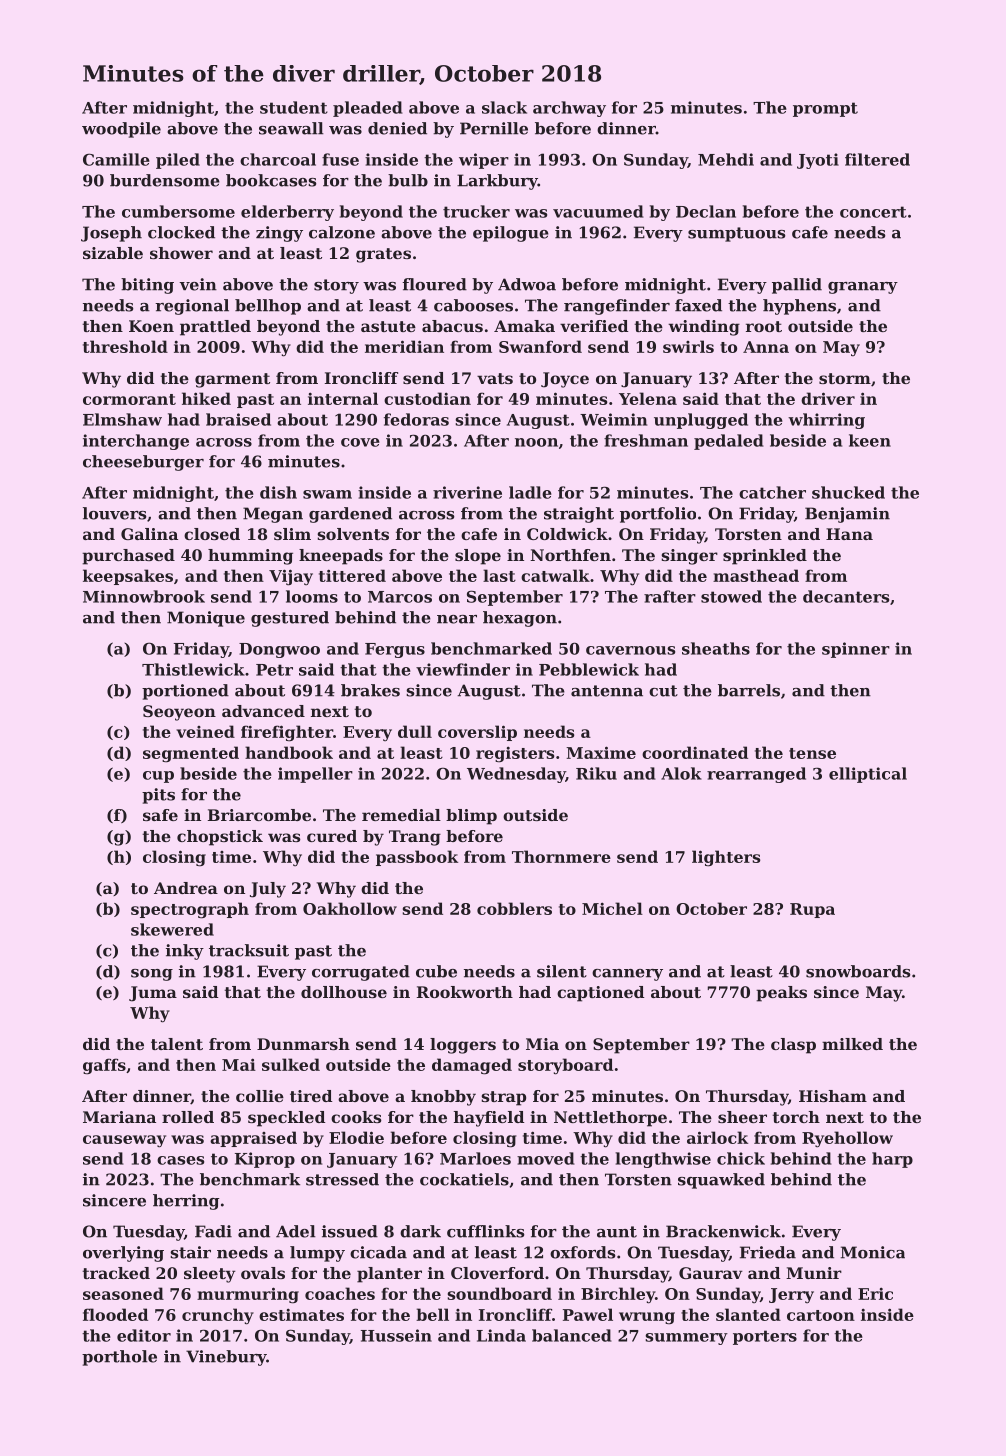 This document has height=1456, width=1006. What do you see at coordinates (122, 419) in the document?
I see `Elmshaw` at bounding box center [122, 419].
